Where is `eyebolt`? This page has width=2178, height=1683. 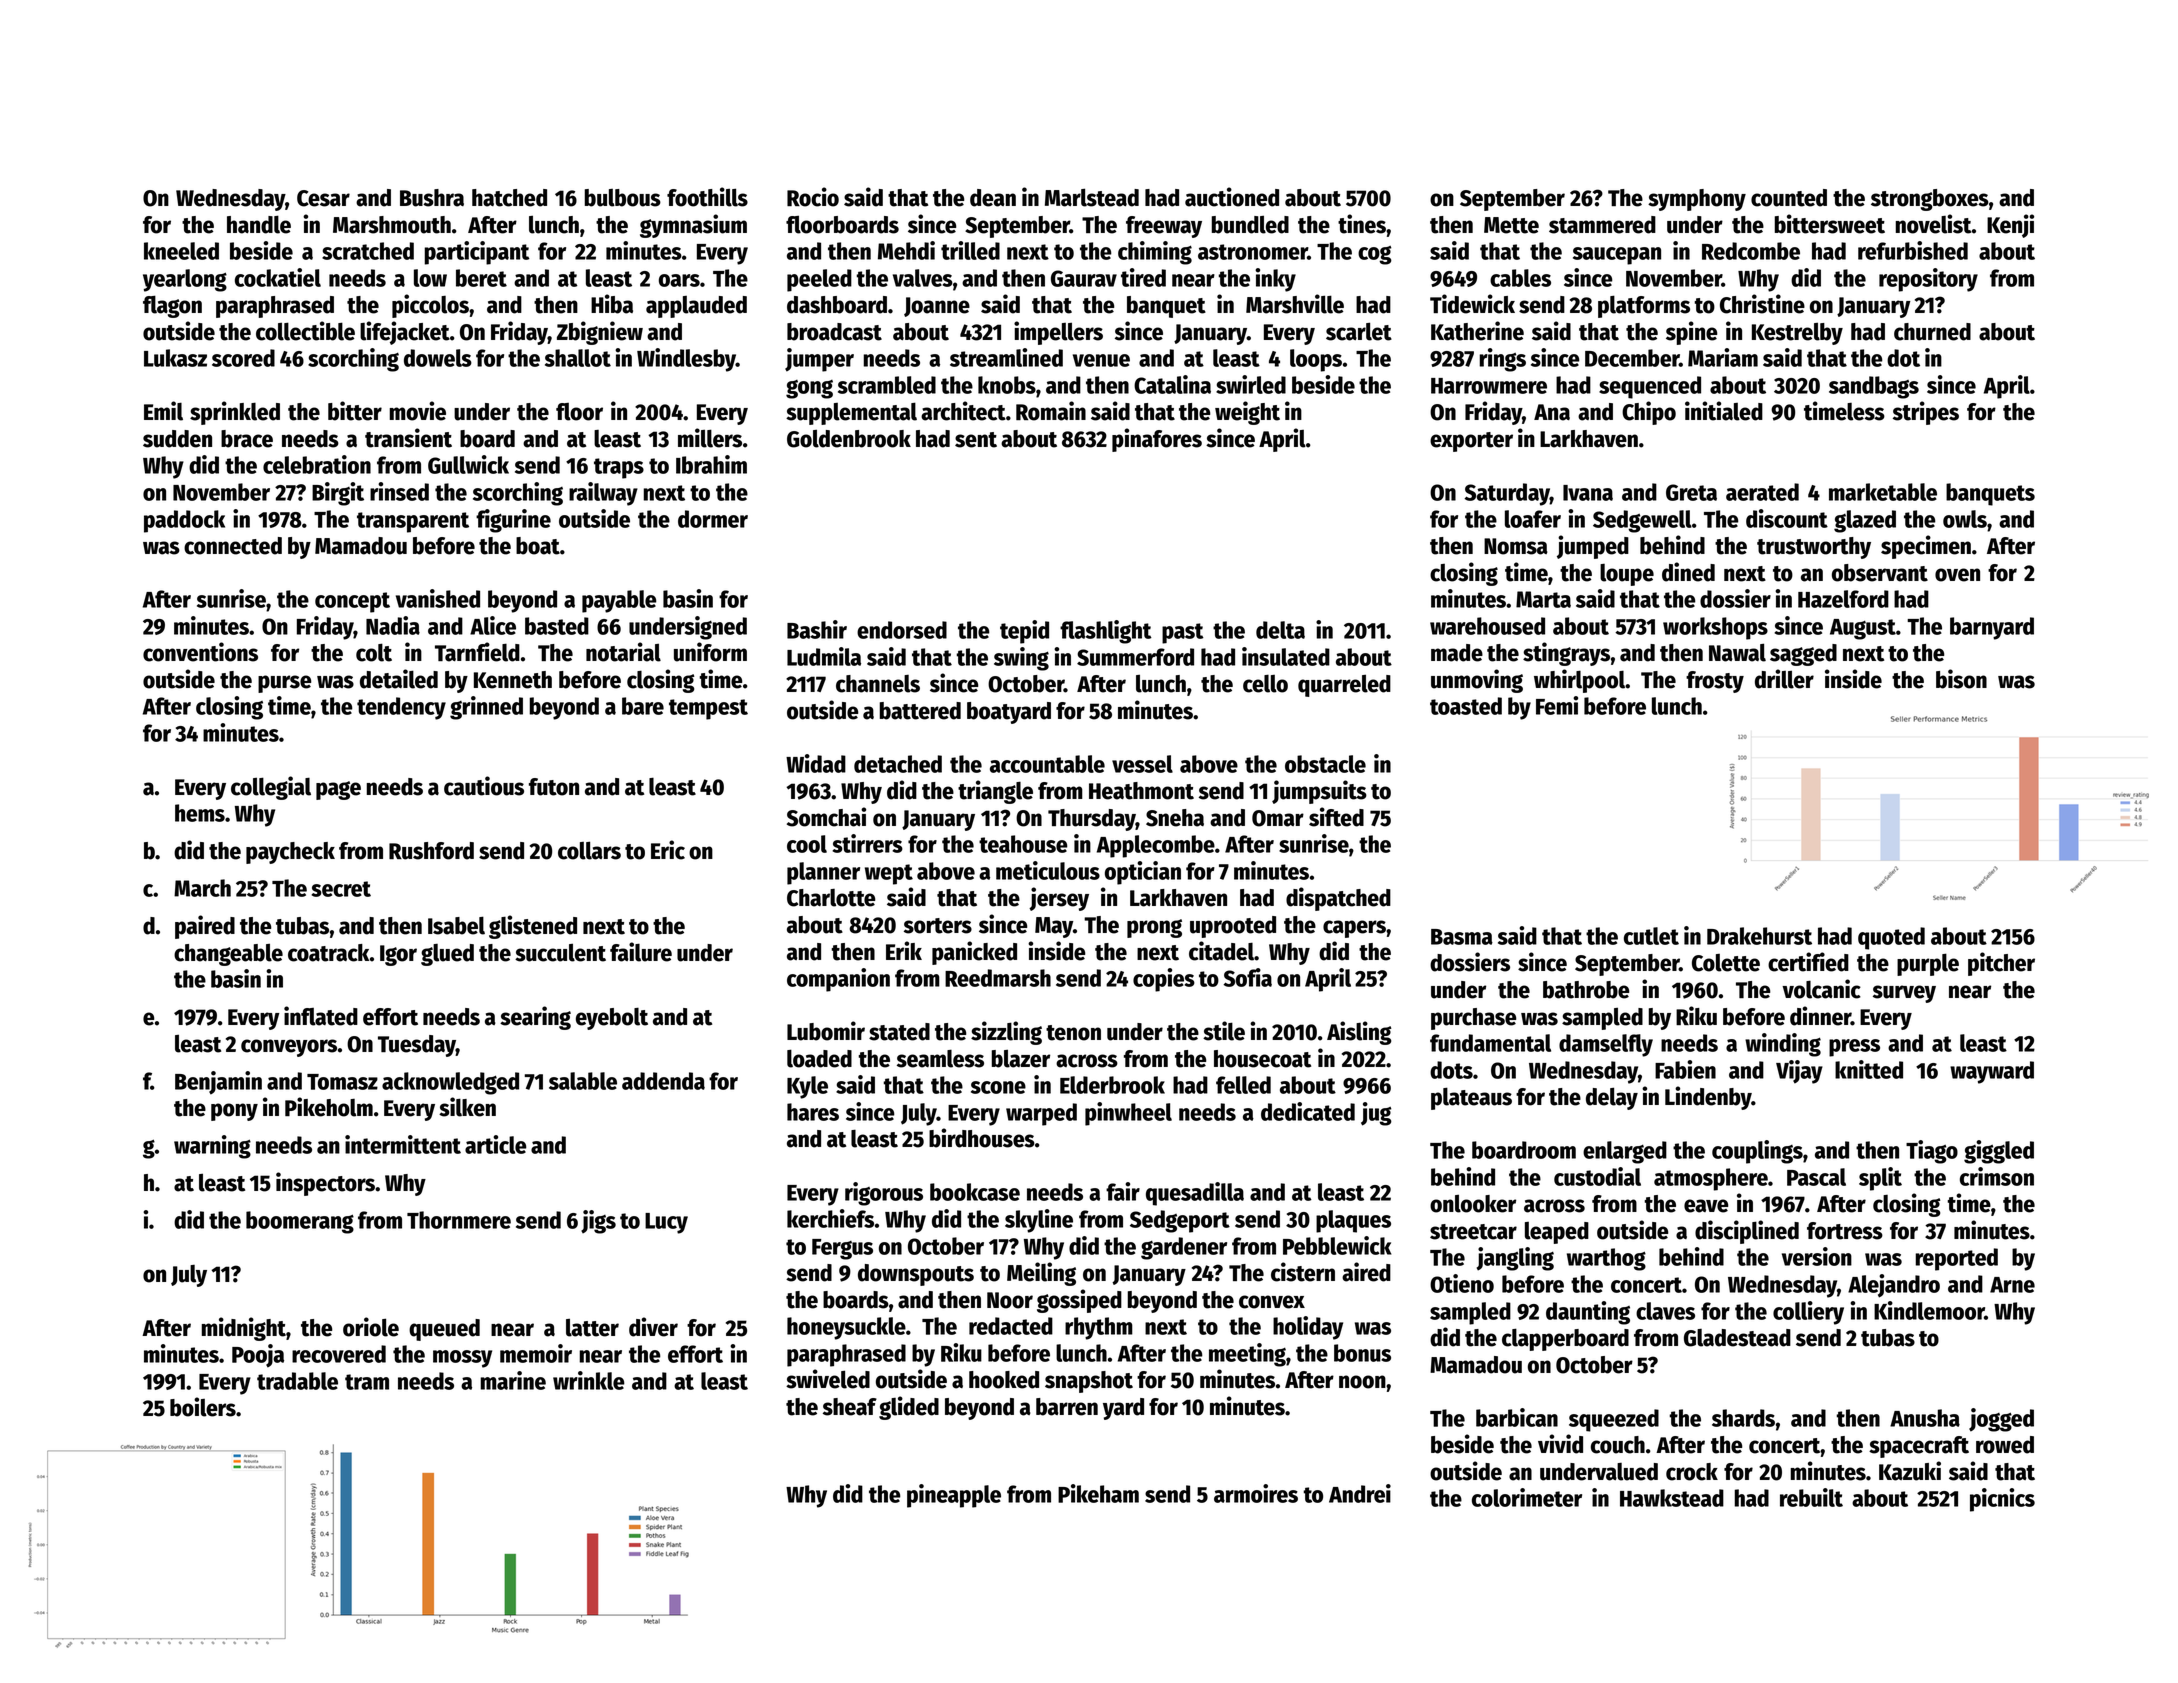
eyebolt is located at coordinates (612, 1018).
